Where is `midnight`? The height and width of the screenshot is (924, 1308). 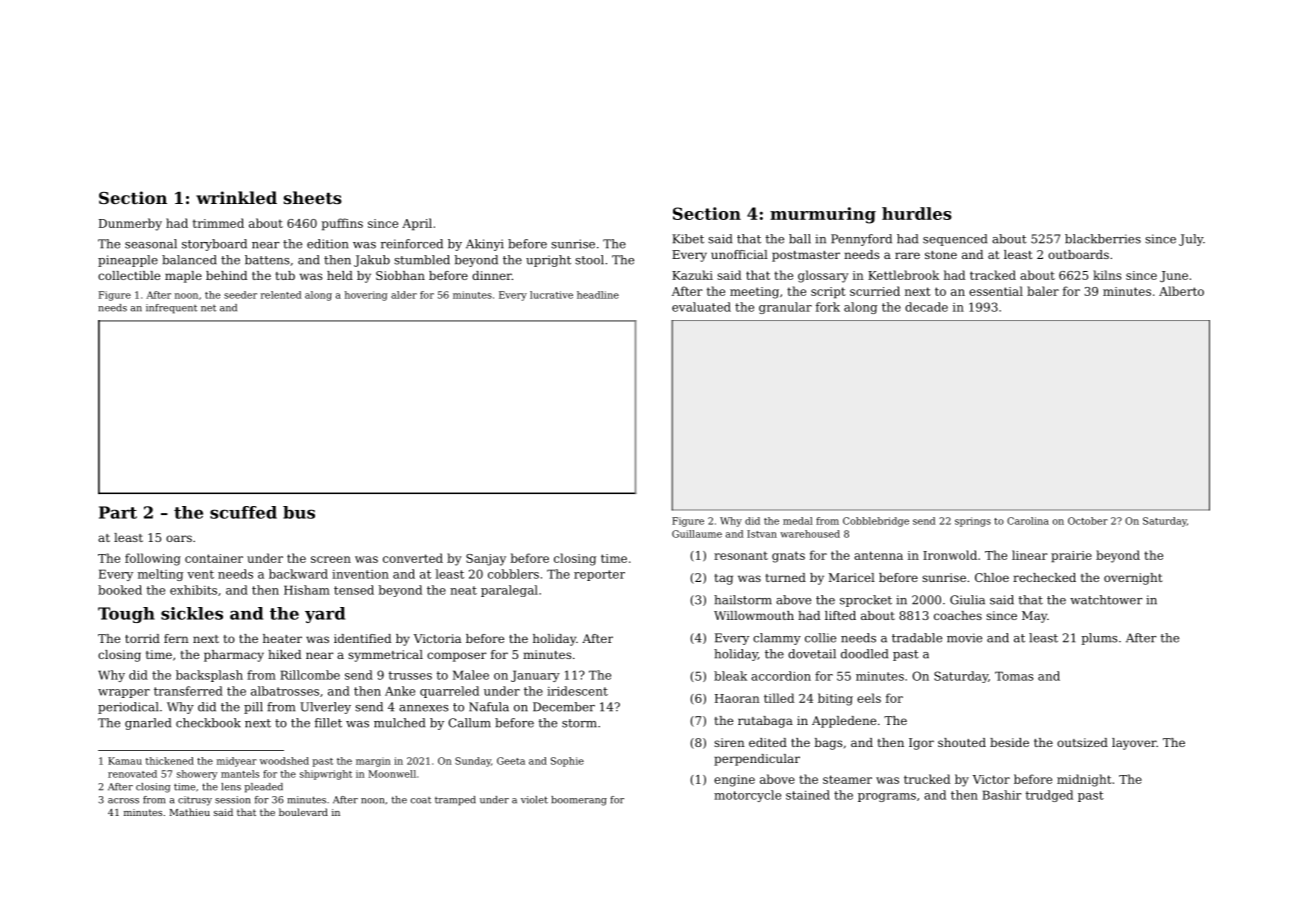
midnight is located at coordinates (1084, 780).
